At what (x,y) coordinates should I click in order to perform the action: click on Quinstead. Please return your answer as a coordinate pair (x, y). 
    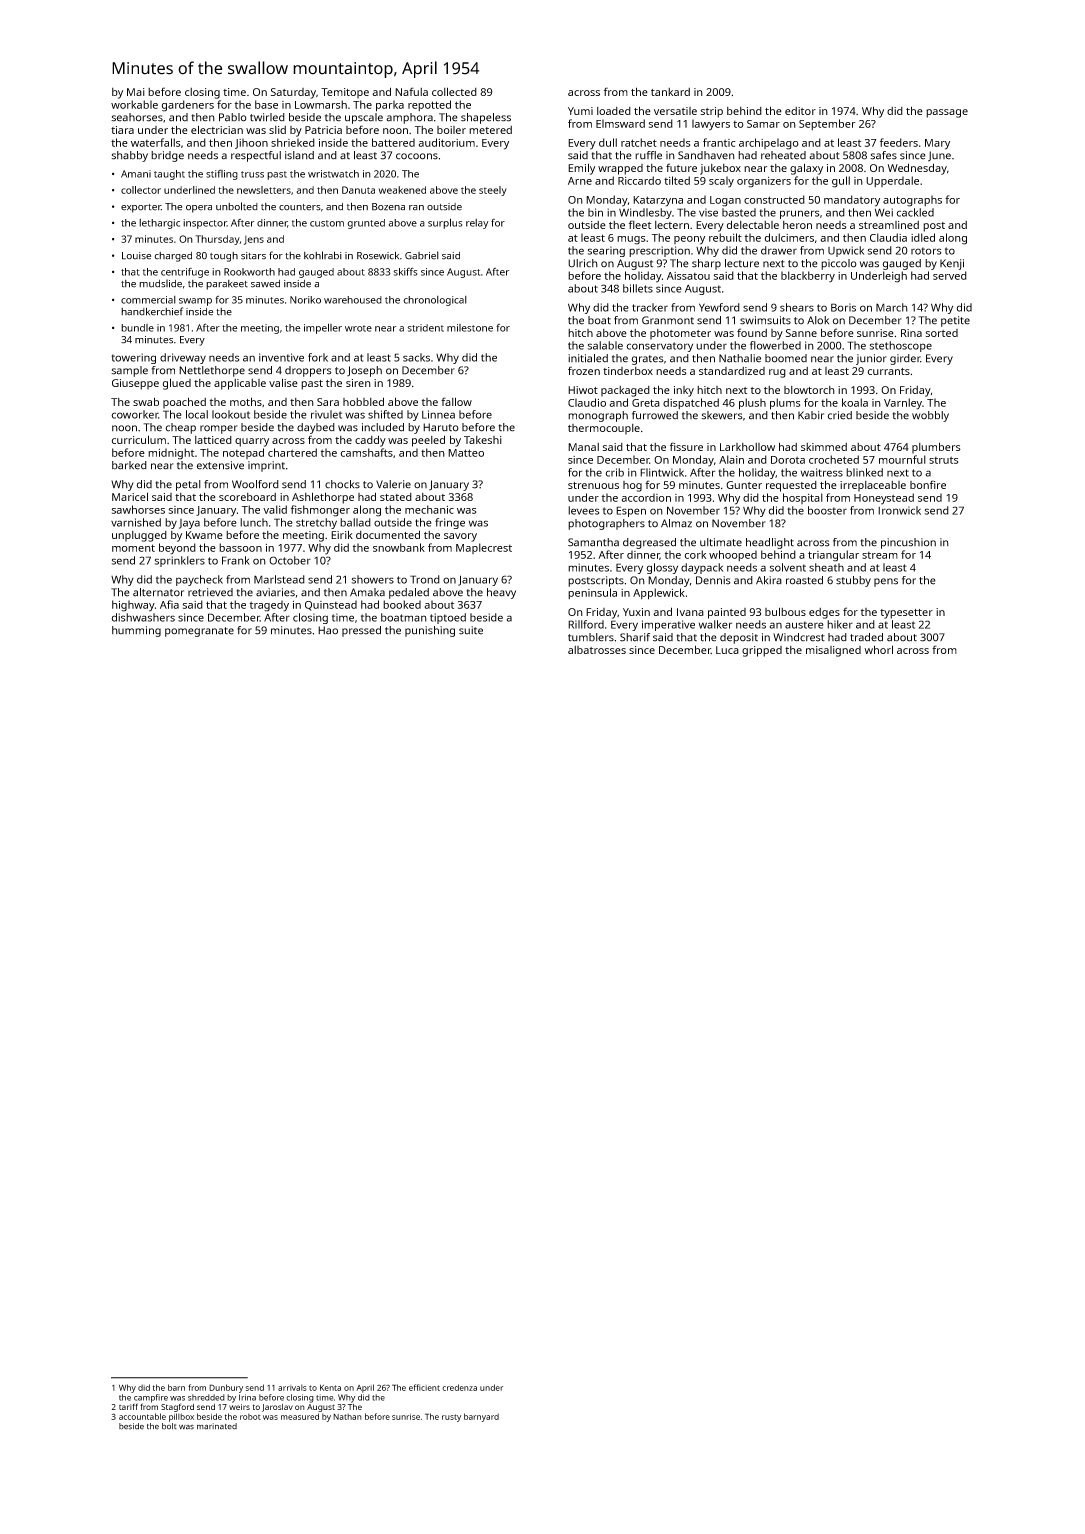
    Looking at the image, I should click on (331, 605).
